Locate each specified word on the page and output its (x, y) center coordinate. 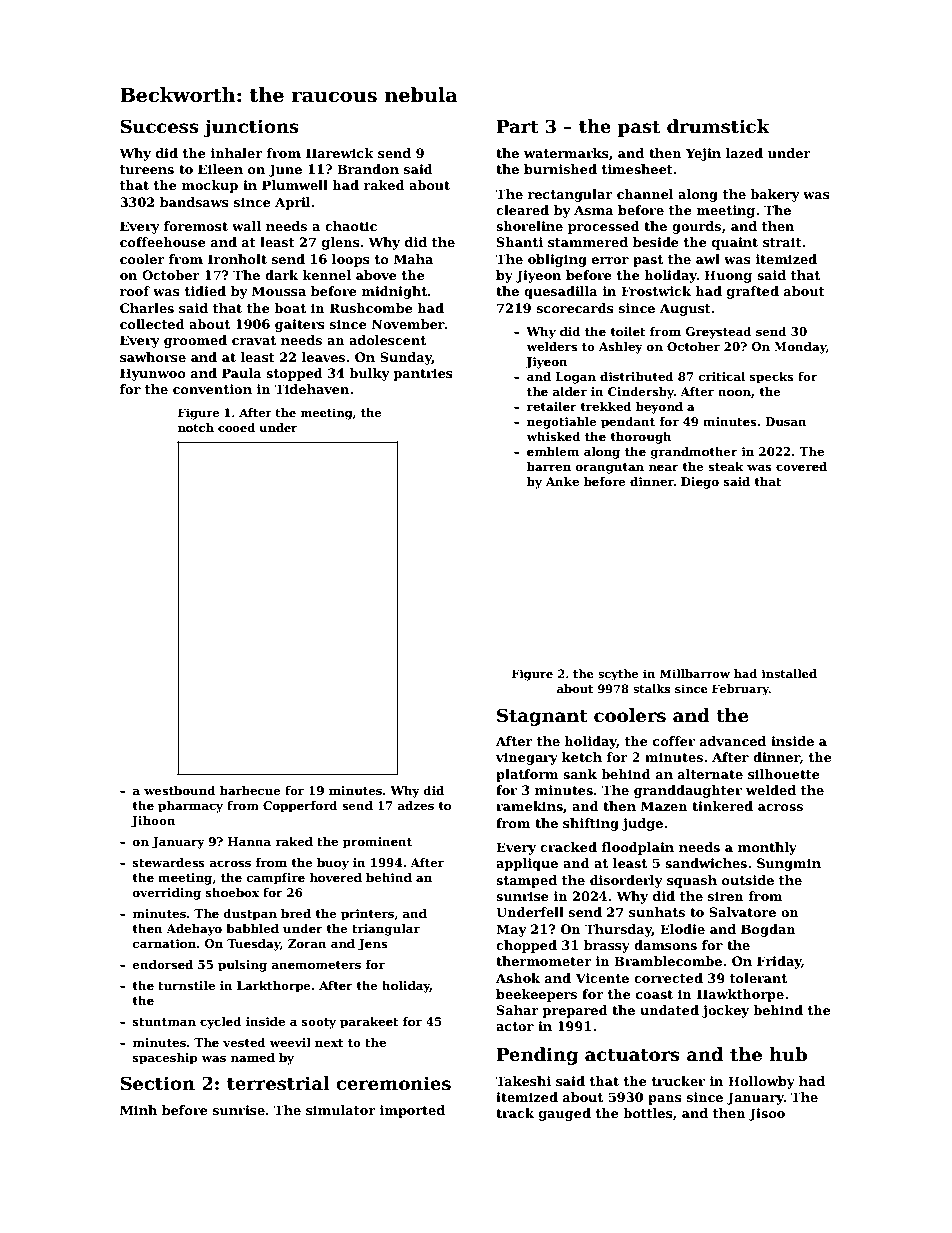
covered (801, 466)
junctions (251, 128)
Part (518, 127)
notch (196, 427)
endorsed (163, 964)
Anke (562, 481)
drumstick (718, 126)
